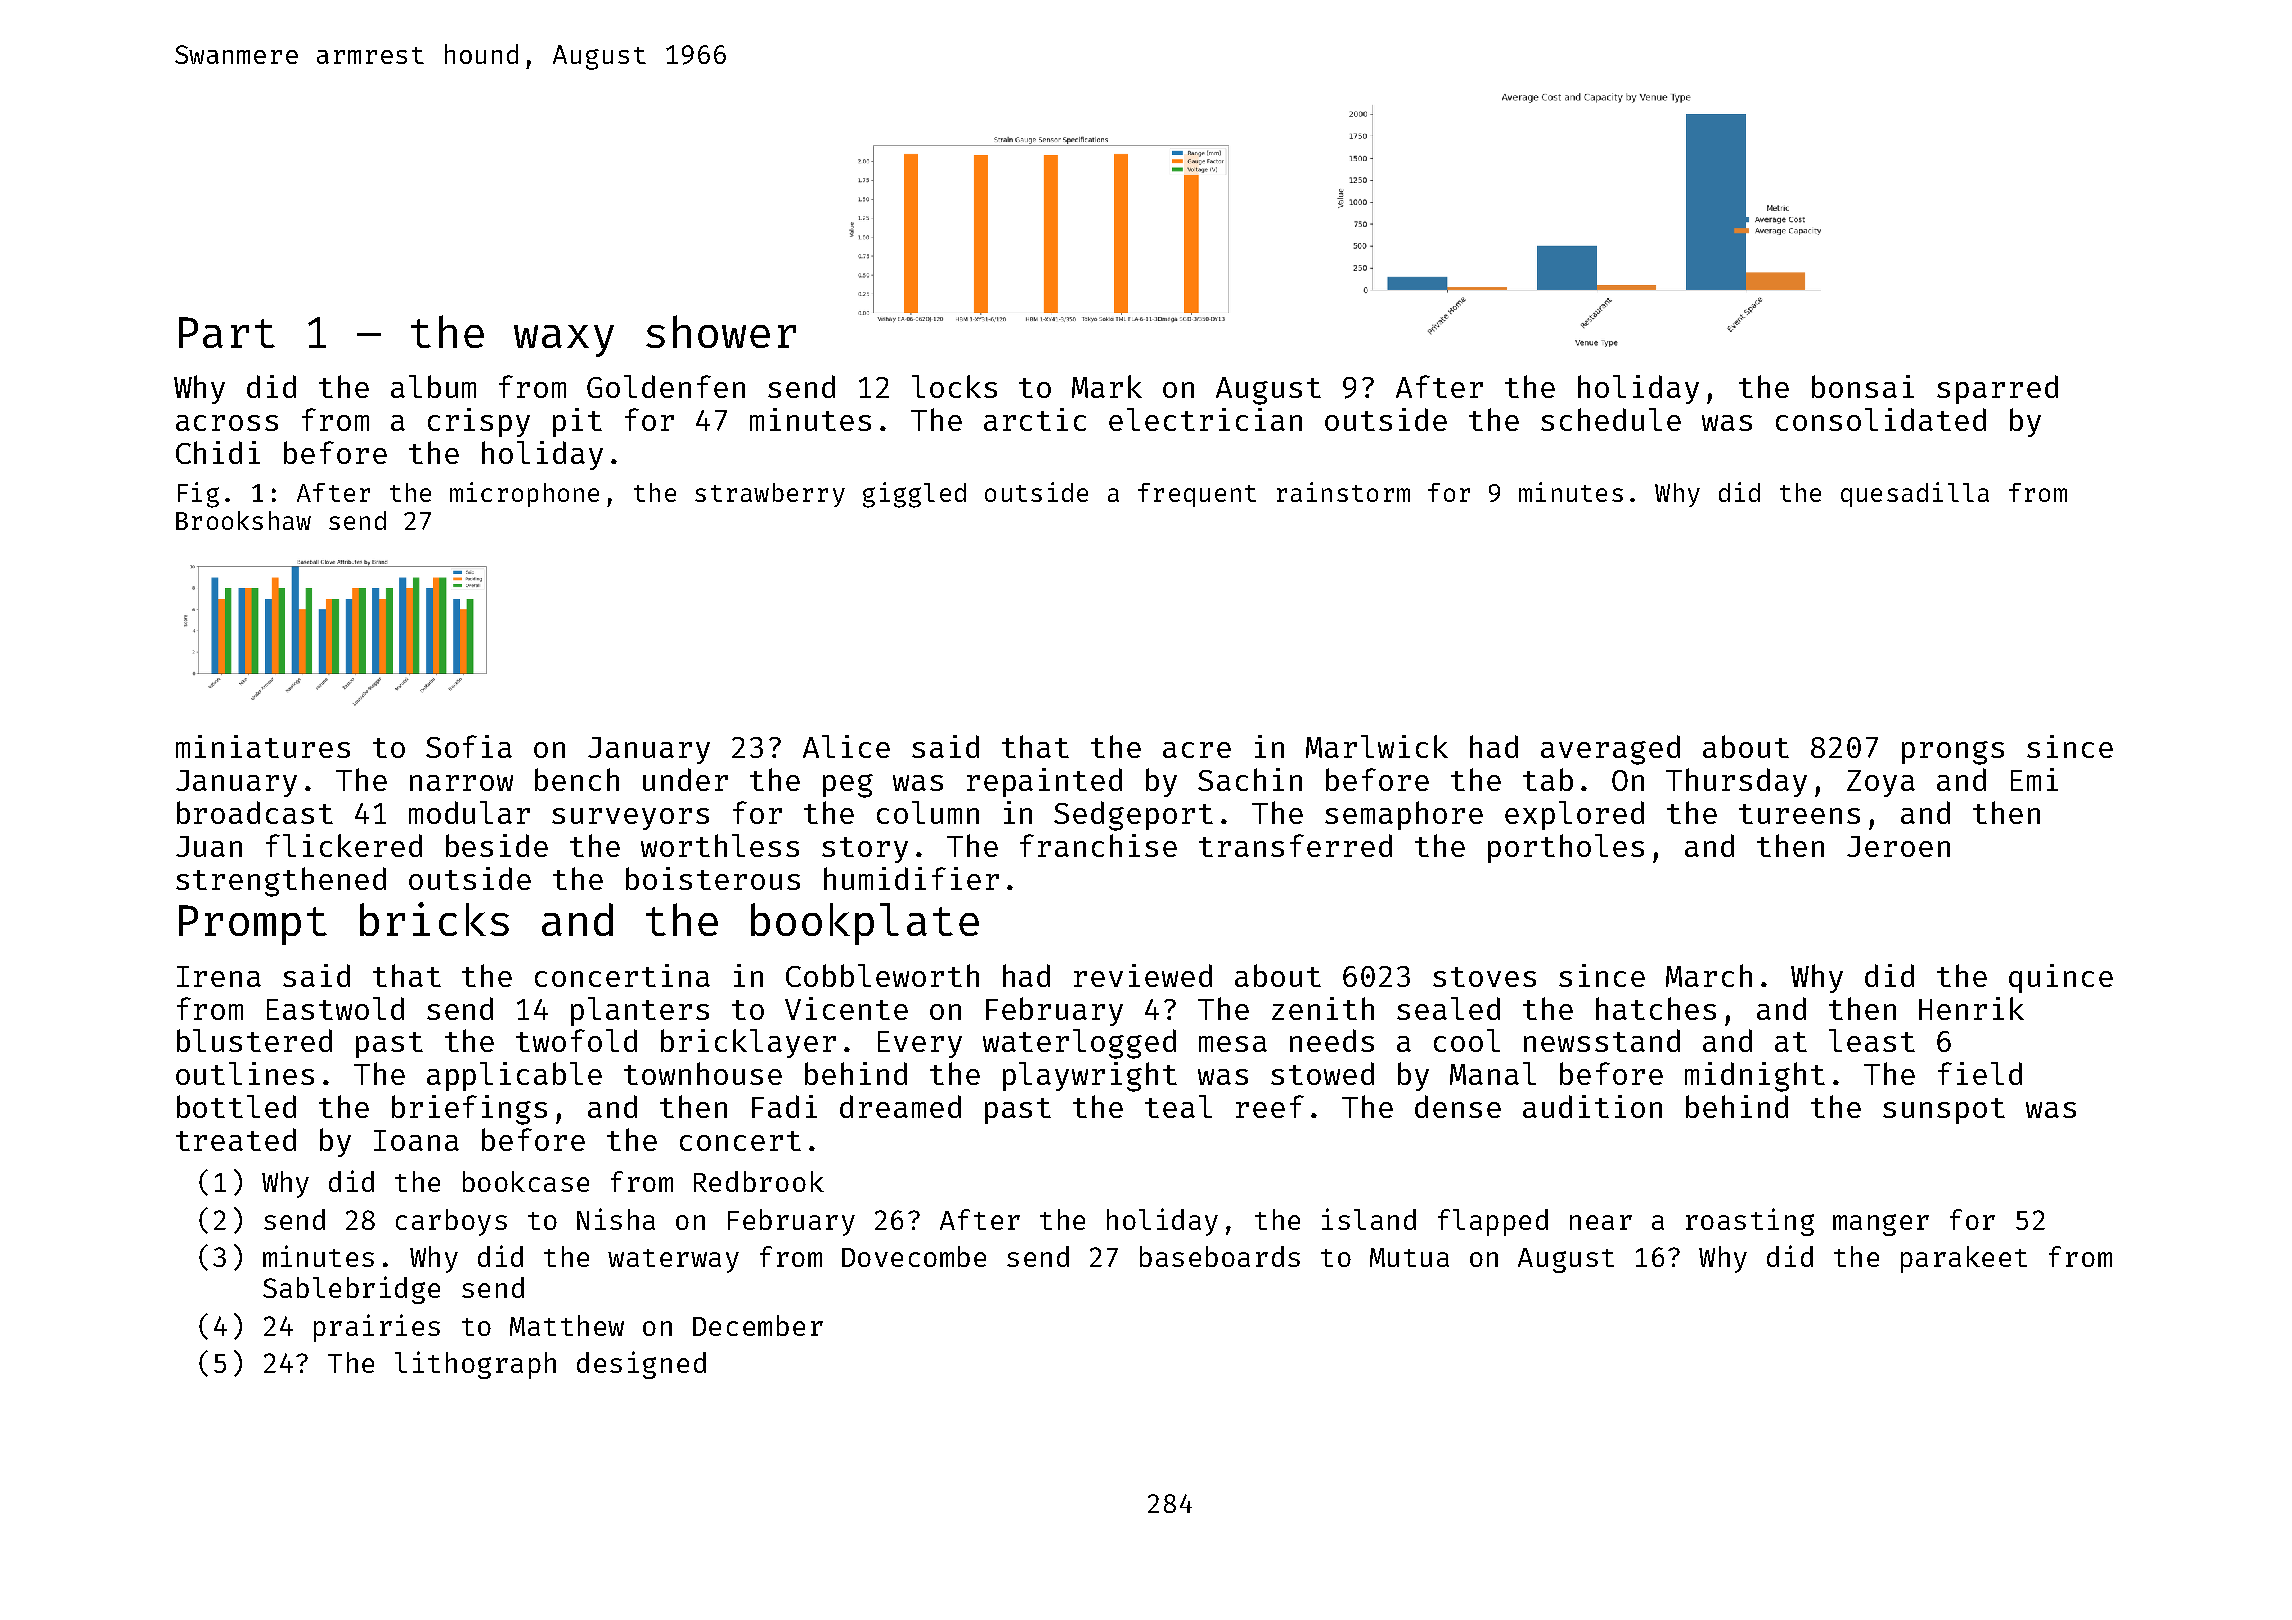  What do you see at coordinates (243, 520) in the screenshot?
I see `Brookshaw` at bounding box center [243, 520].
